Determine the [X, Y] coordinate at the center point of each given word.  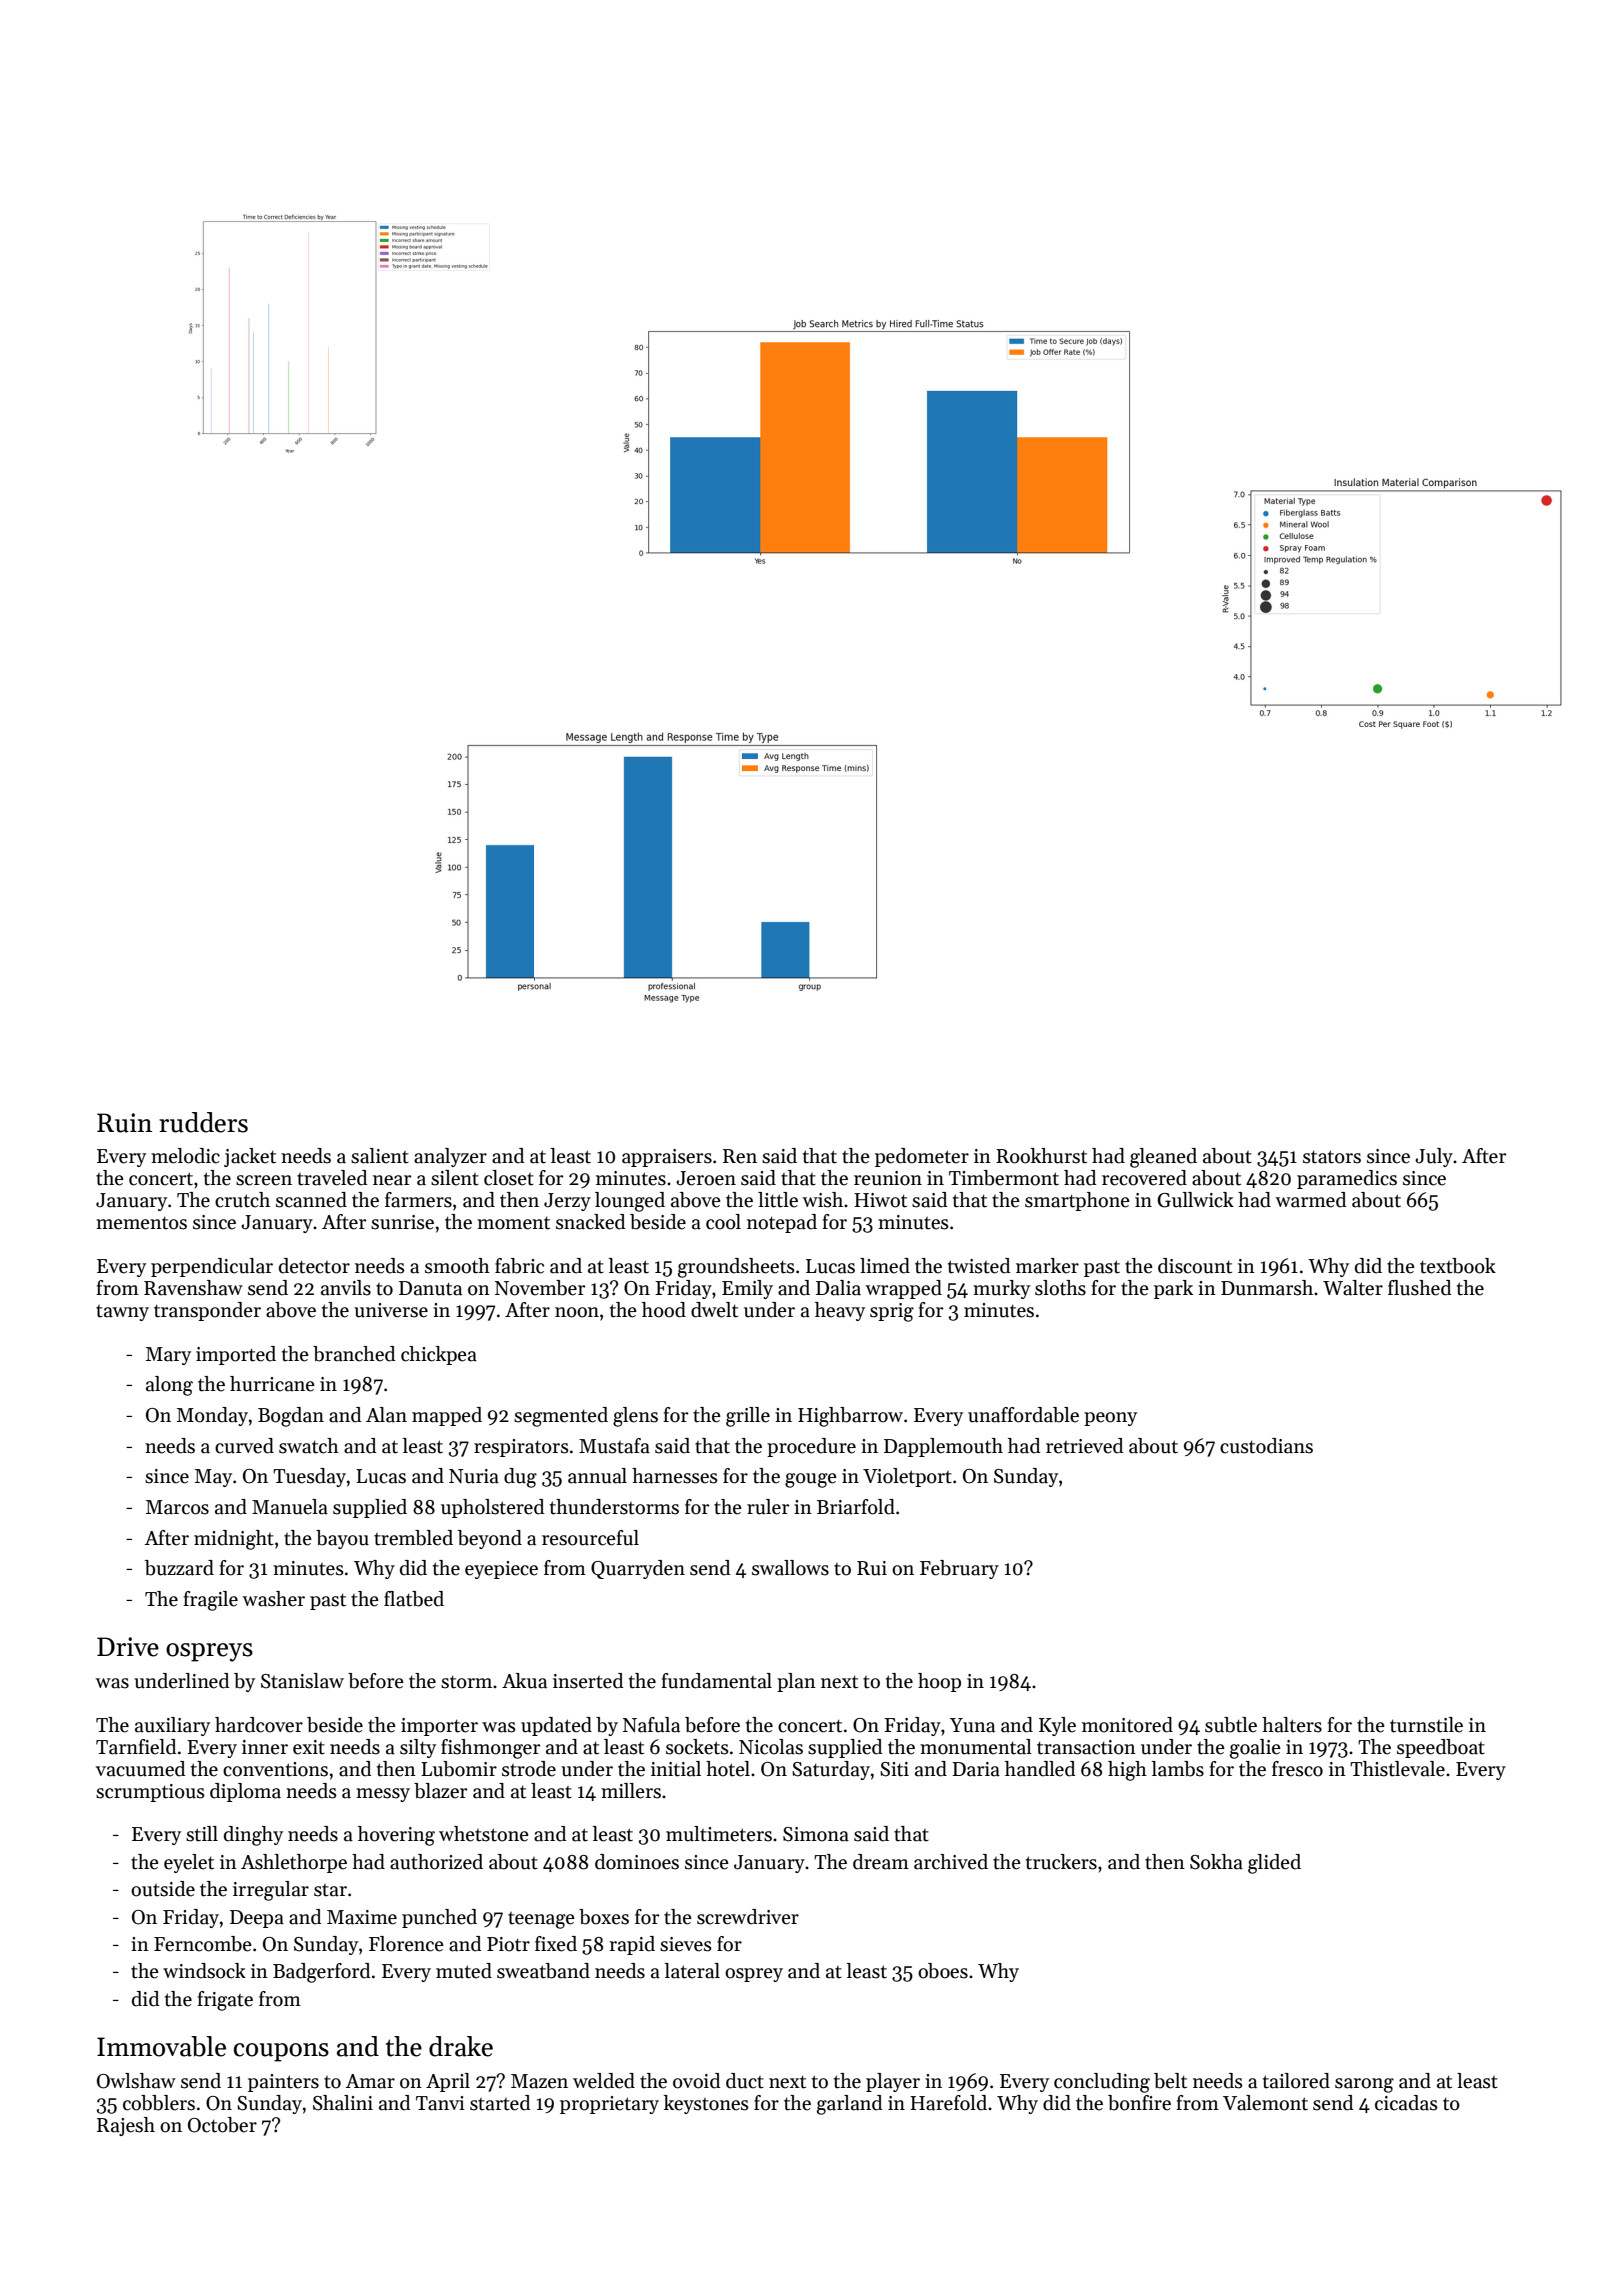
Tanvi [440, 2103]
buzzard [179, 1568]
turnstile [1426, 1725]
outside [163, 1889]
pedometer [922, 1157]
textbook [1458, 1266]
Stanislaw [302, 1681]
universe [391, 1310]
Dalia [838, 1288]
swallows [790, 1568]
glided [1274, 1864]
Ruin [124, 1123]
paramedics [1347, 1179]
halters [1292, 1725]
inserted [588, 1681]
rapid [632, 1945]
